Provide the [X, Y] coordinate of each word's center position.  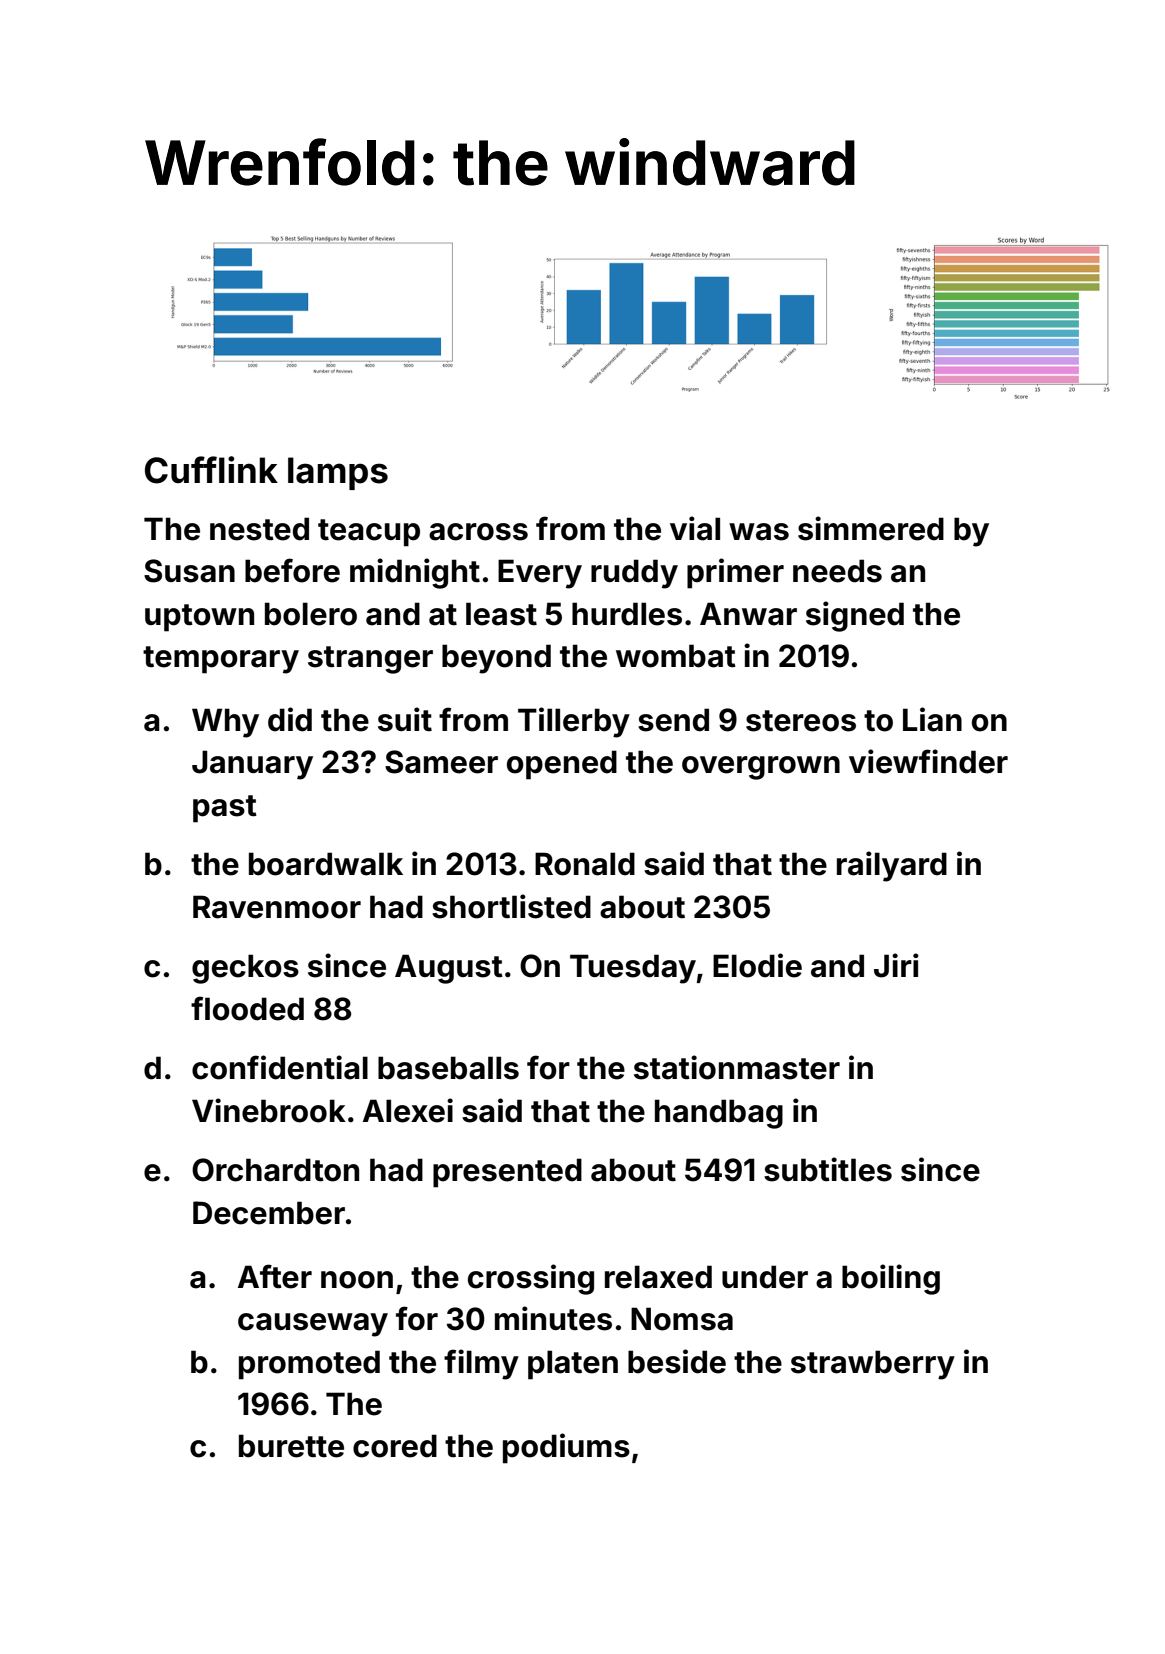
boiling [891, 1279]
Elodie [757, 965]
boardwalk [326, 864]
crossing [531, 1279]
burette [291, 1446]
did [290, 719]
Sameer [441, 762]
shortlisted [511, 906]
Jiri [896, 965]
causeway [313, 1325]
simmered [871, 528]
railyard [892, 866]
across [478, 532]
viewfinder [928, 761]
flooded [247, 1008]
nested [259, 529]
